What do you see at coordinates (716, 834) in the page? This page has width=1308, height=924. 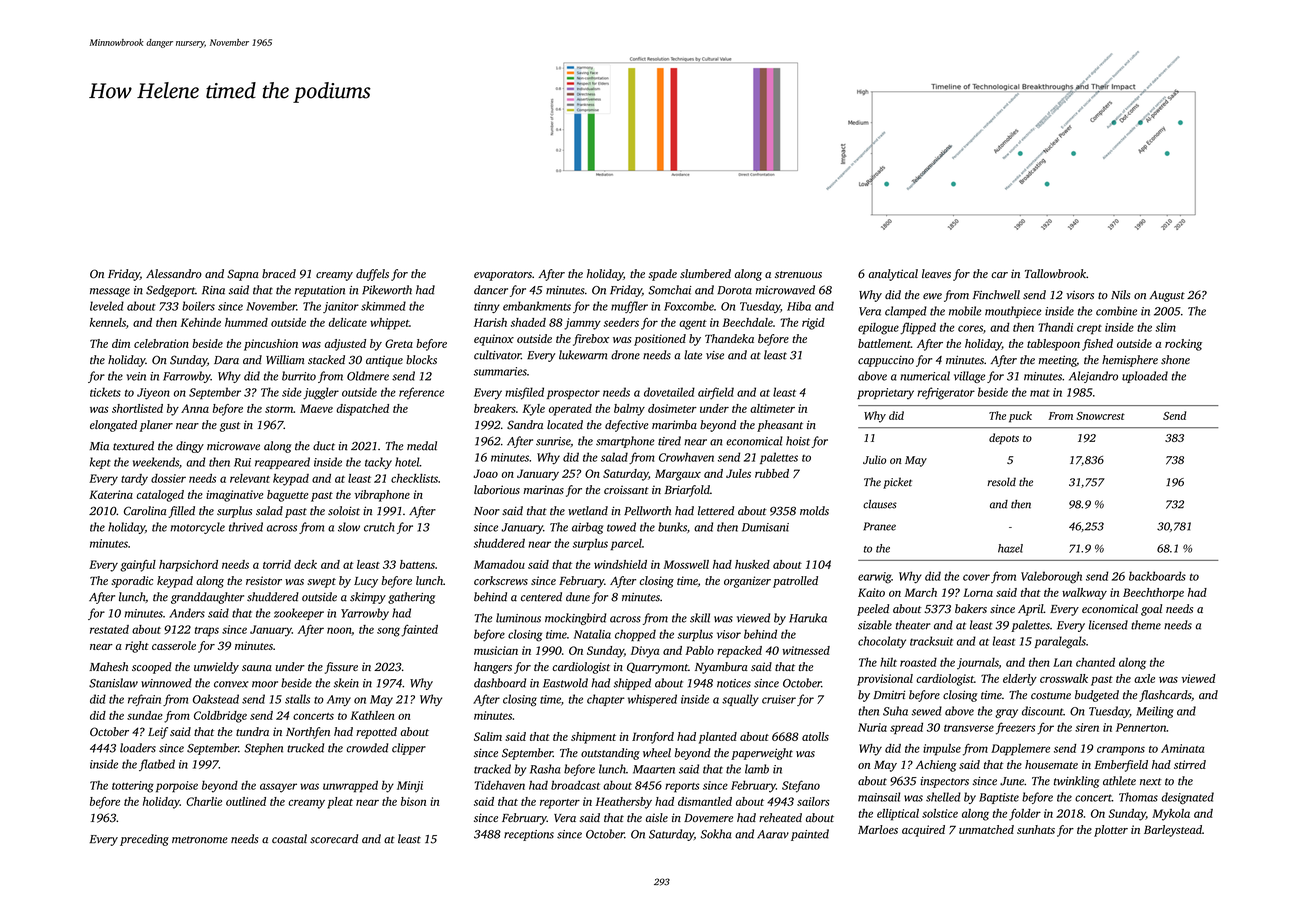 I see `Sokha` at bounding box center [716, 834].
